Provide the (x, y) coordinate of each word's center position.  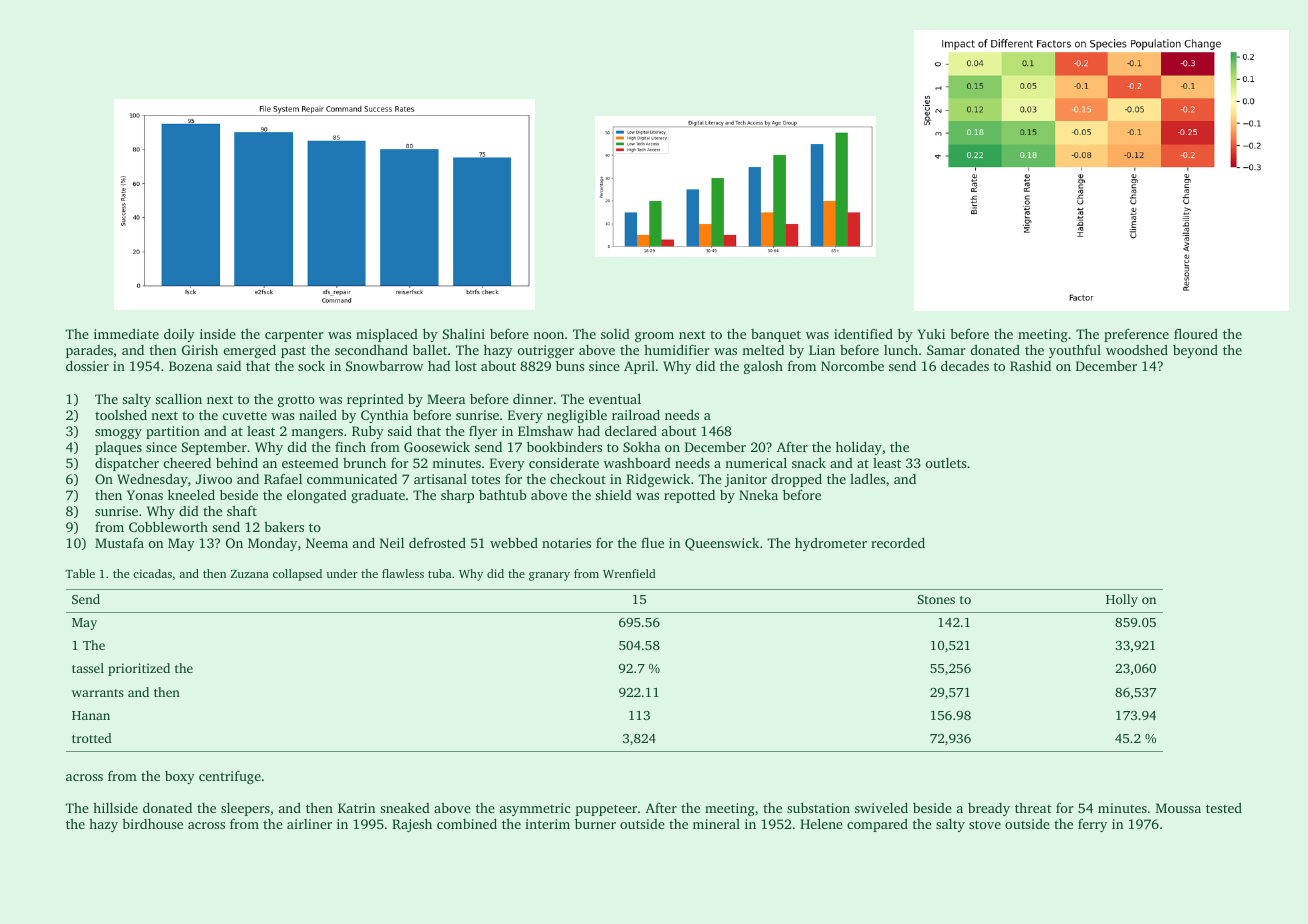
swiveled (881, 807)
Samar (946, 350)
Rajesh (412, 825)
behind (237, 462)
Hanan (91, 715)
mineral (716, 824)
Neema (327, 543)
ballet (430, 349)
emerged (250, 351)
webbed (514, 542)
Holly (1122, 600)
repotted (689, 496)
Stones (936, 599)
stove (985, 824)
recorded (898, 542)
